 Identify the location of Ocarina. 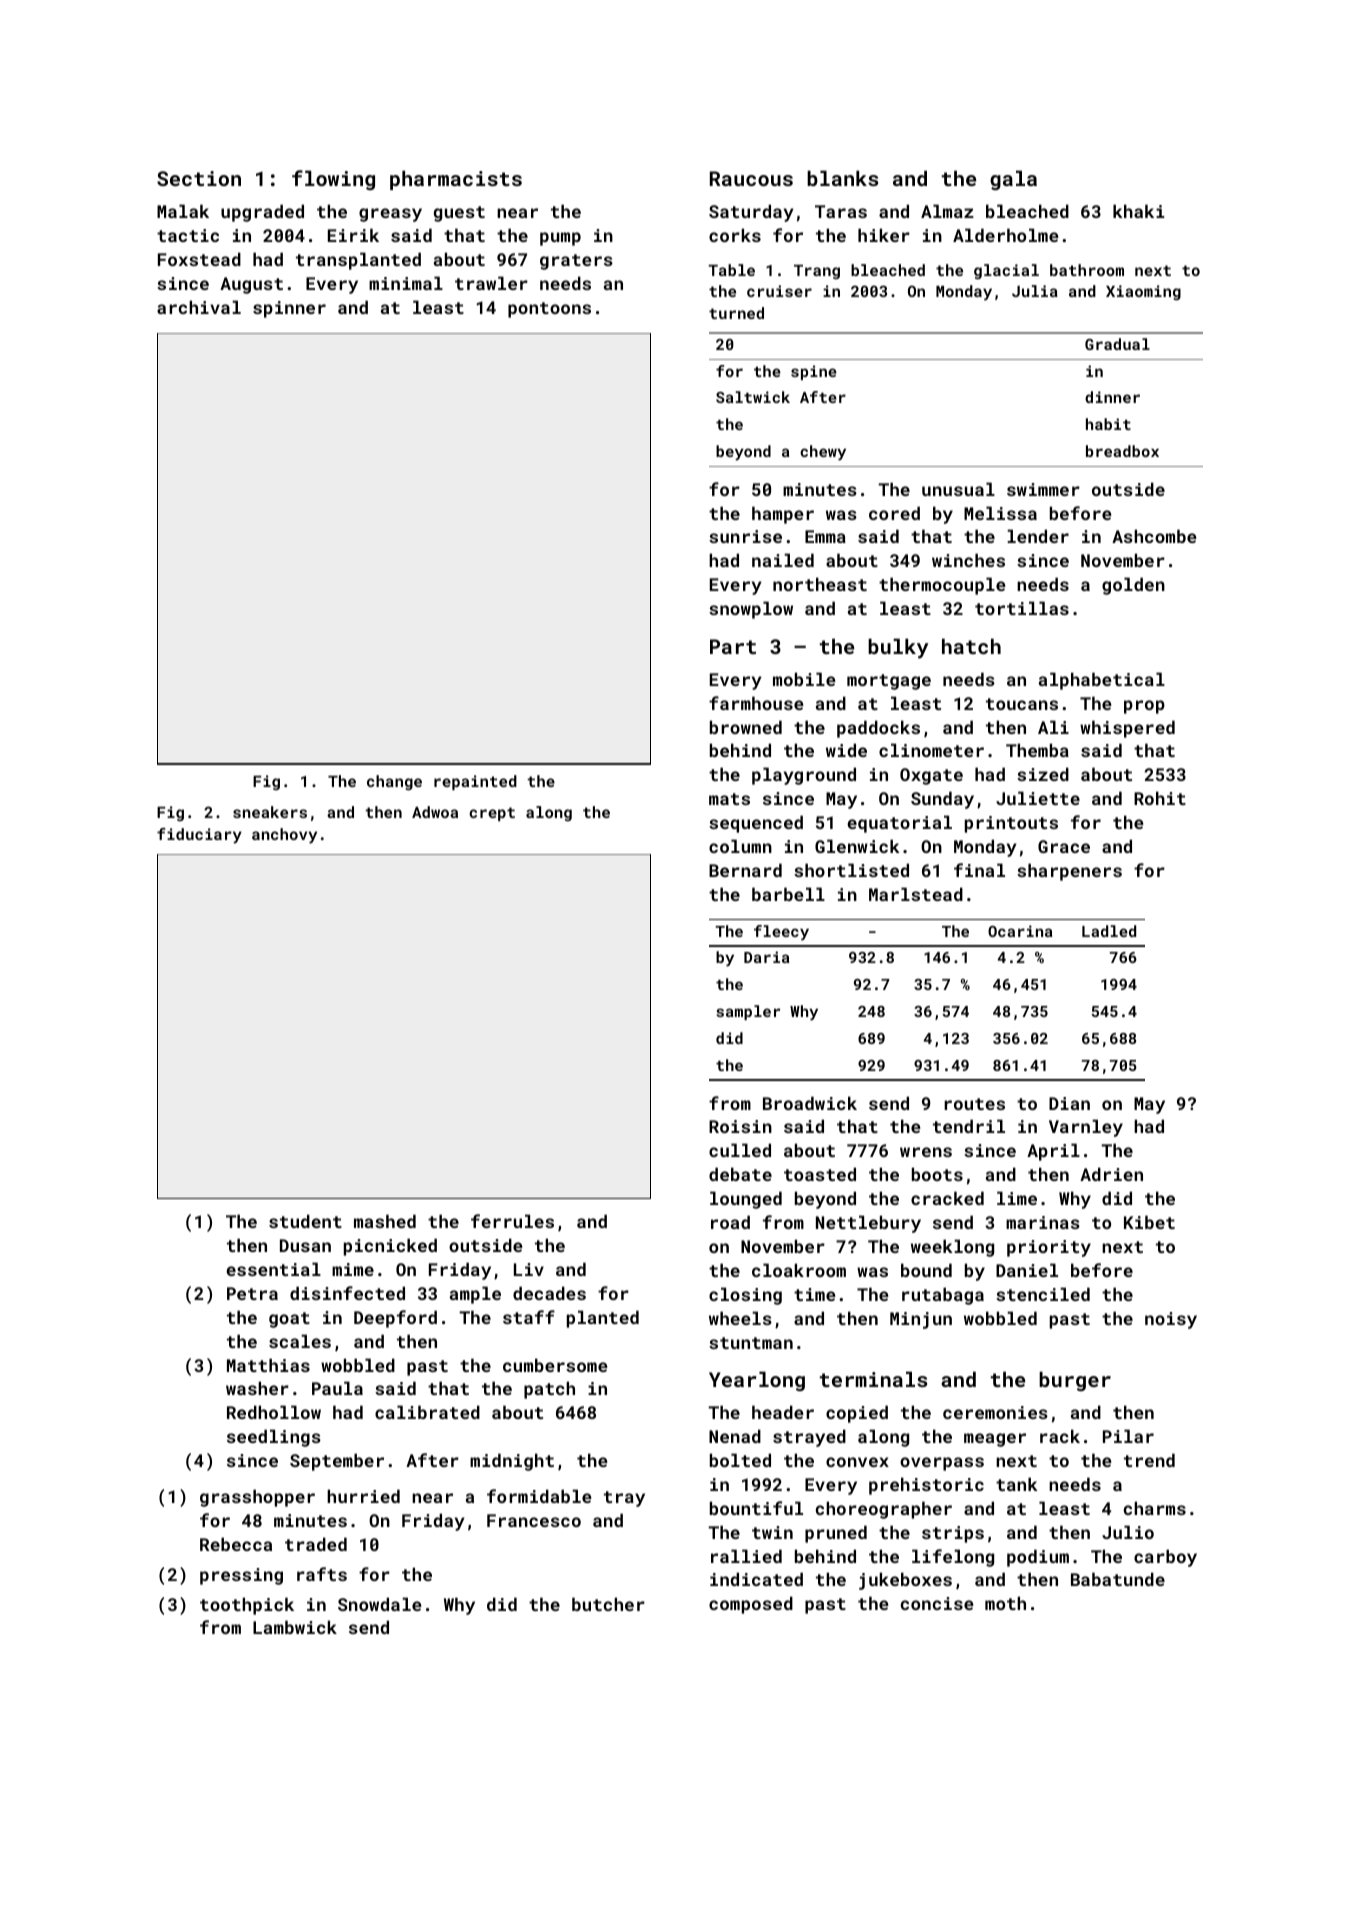
(1020, 931).
